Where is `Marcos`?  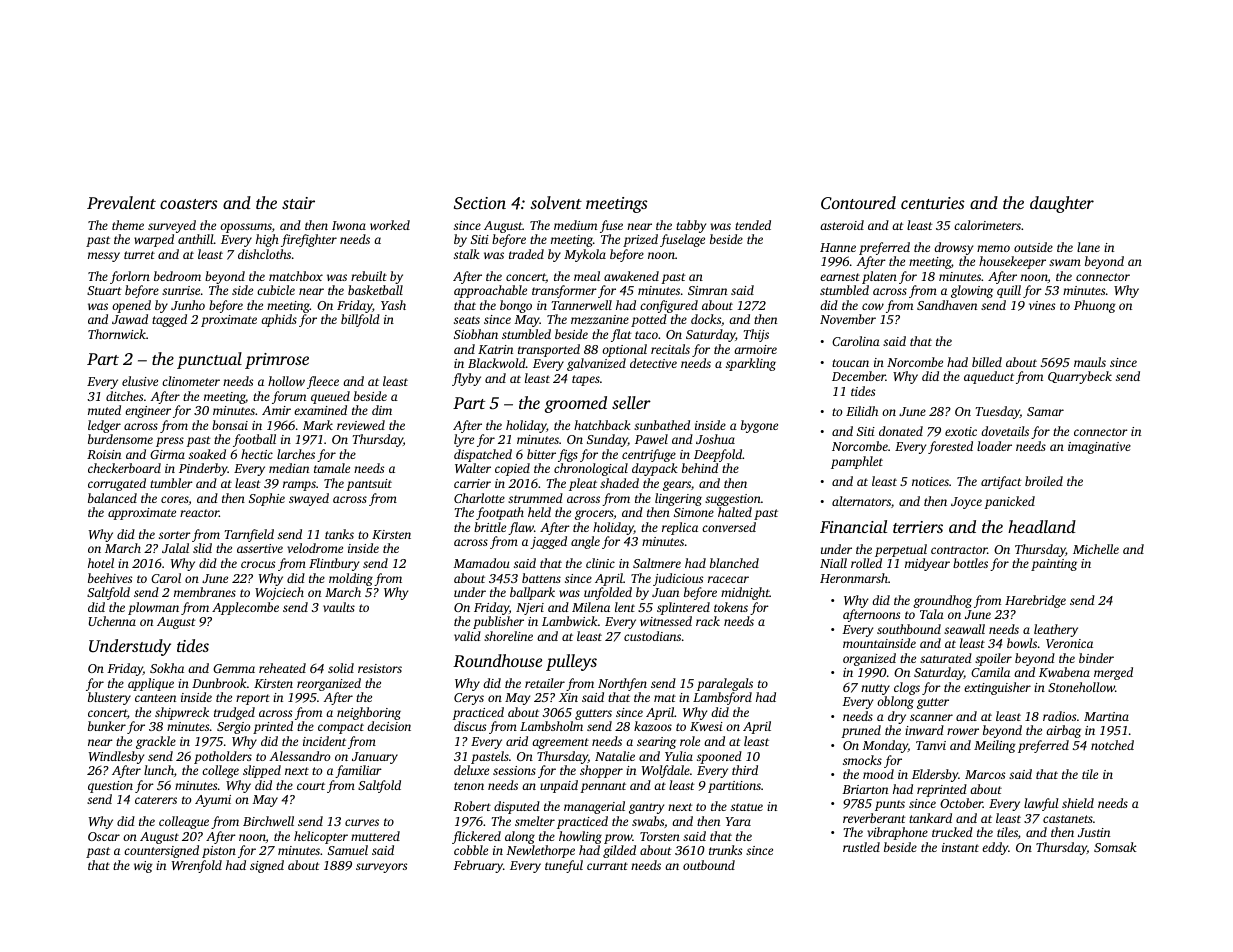 Marcos is located at coordinates (985, 774).
